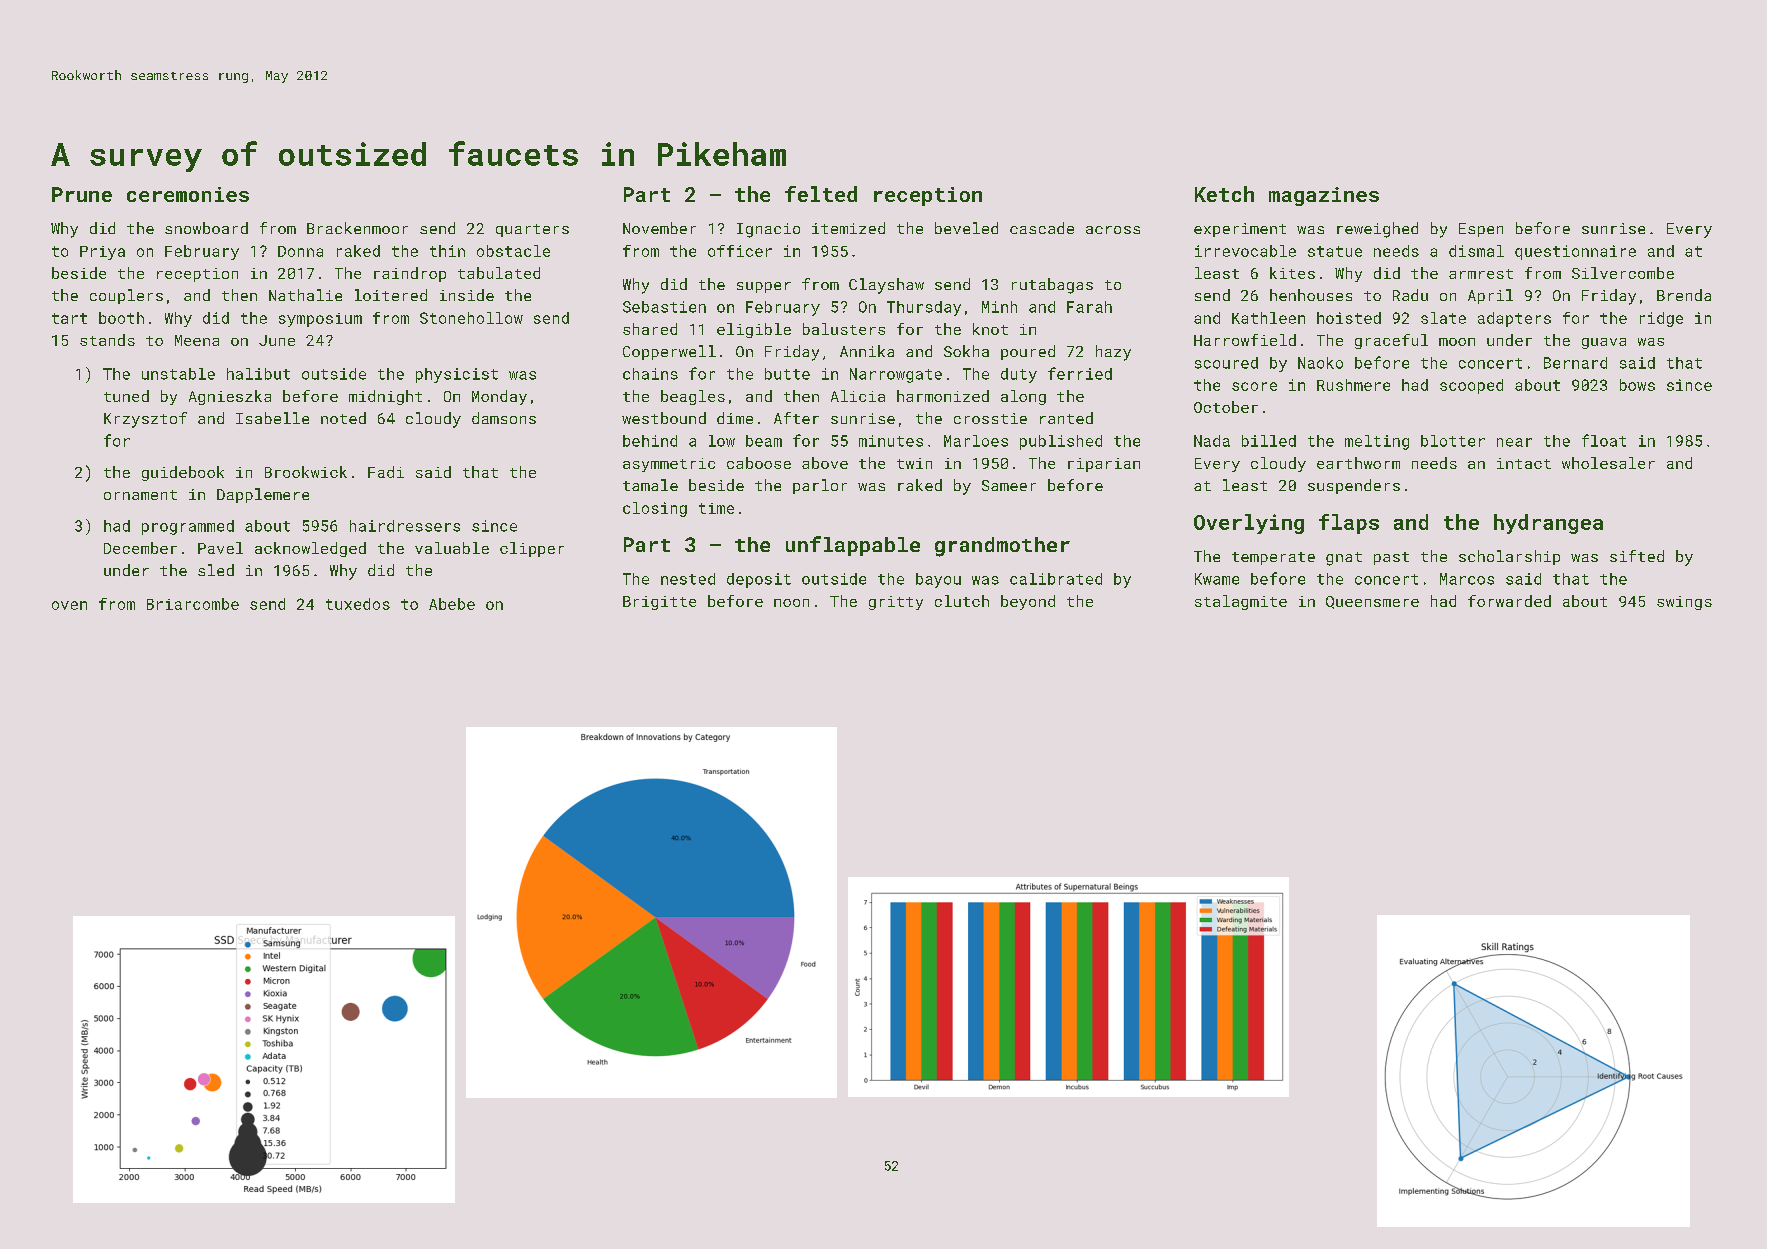 Image resolution: width=1767 pixels, height=1249 pixels. What do you see at coordinates (532, 230) in the screenshot?
I see `quarters` at bounding box center [532, 230].
